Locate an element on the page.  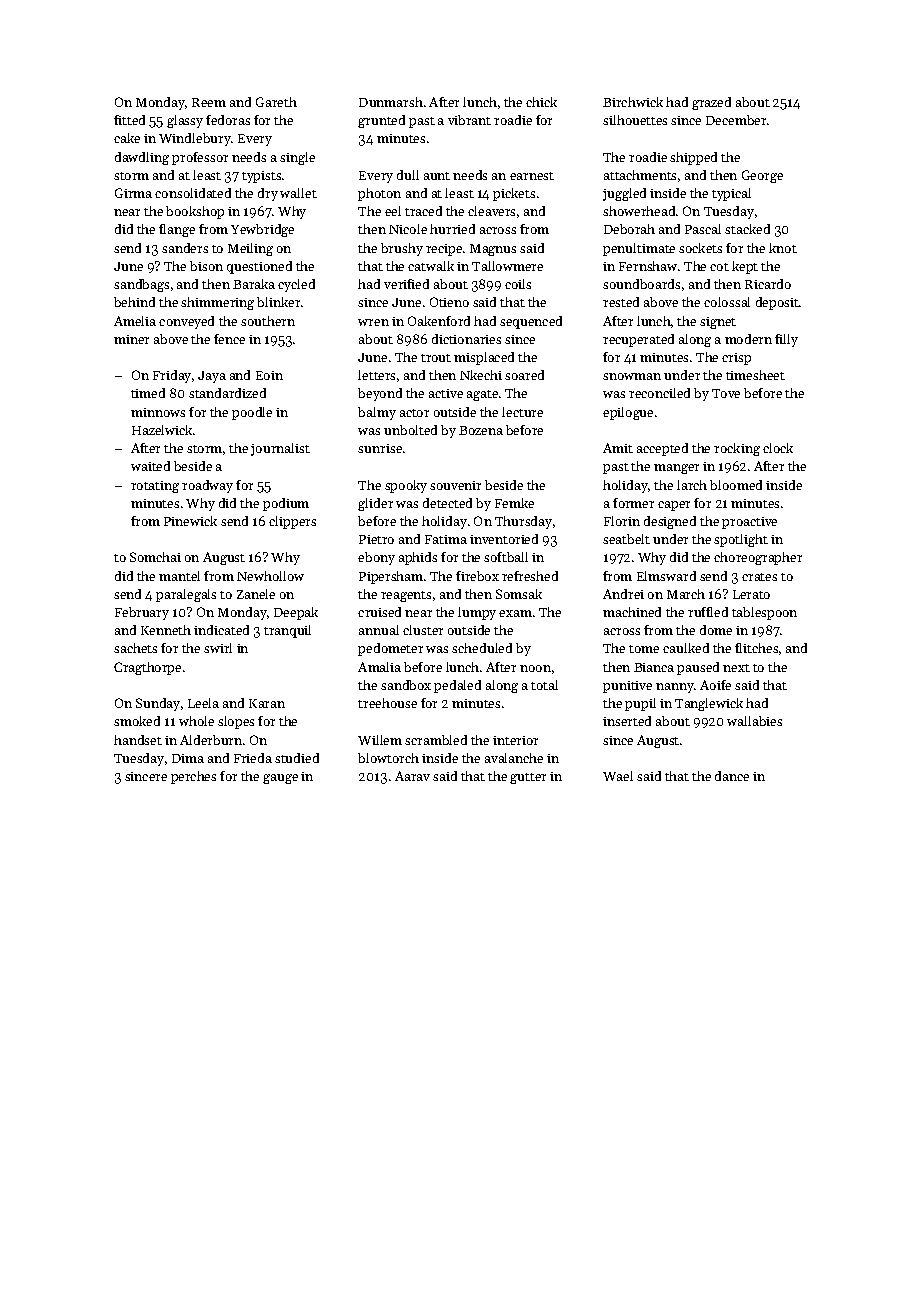
Otieno is located at coordinates (449, 302).
